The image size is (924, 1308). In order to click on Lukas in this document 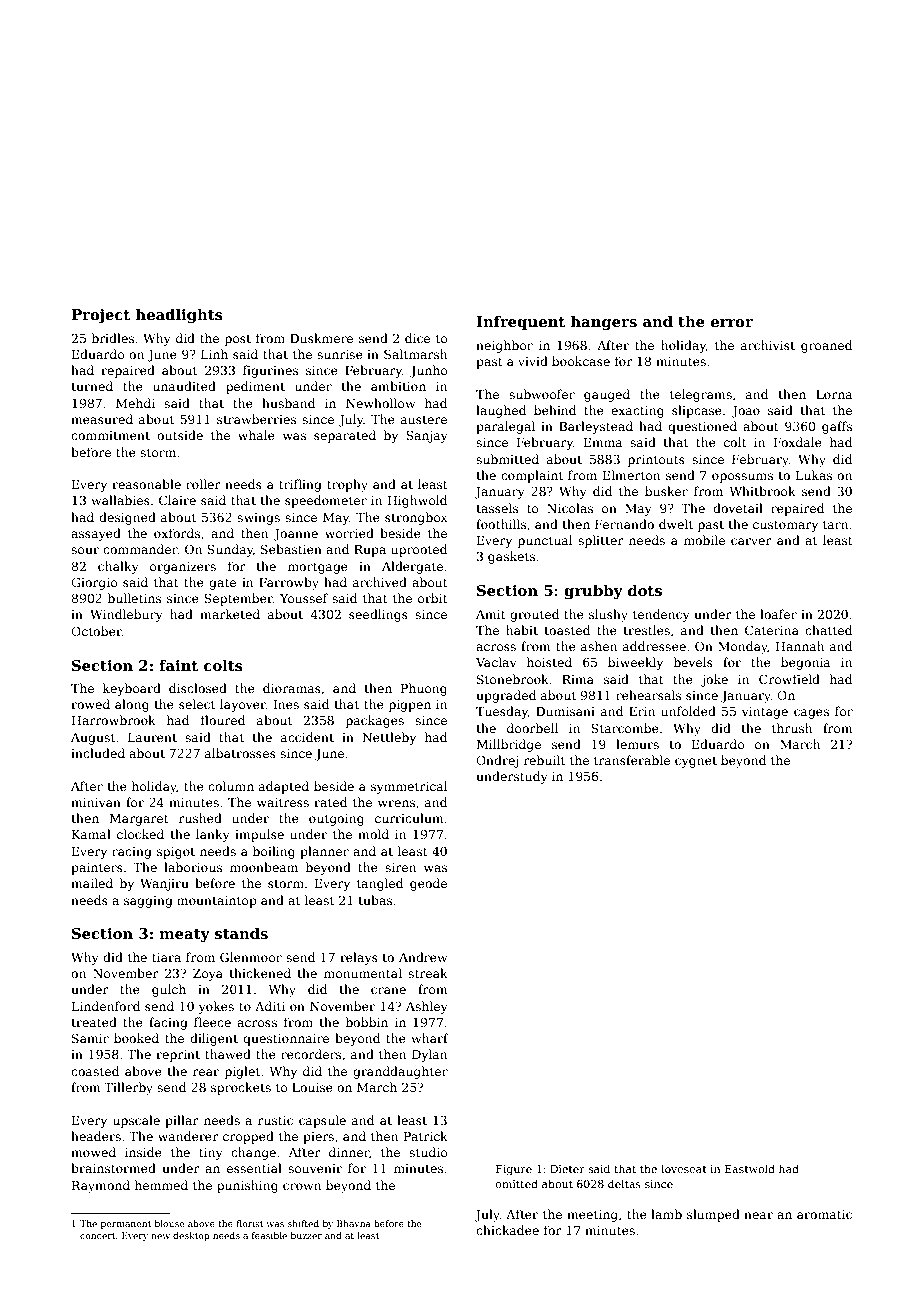, I will do `click(814, 475)`.
